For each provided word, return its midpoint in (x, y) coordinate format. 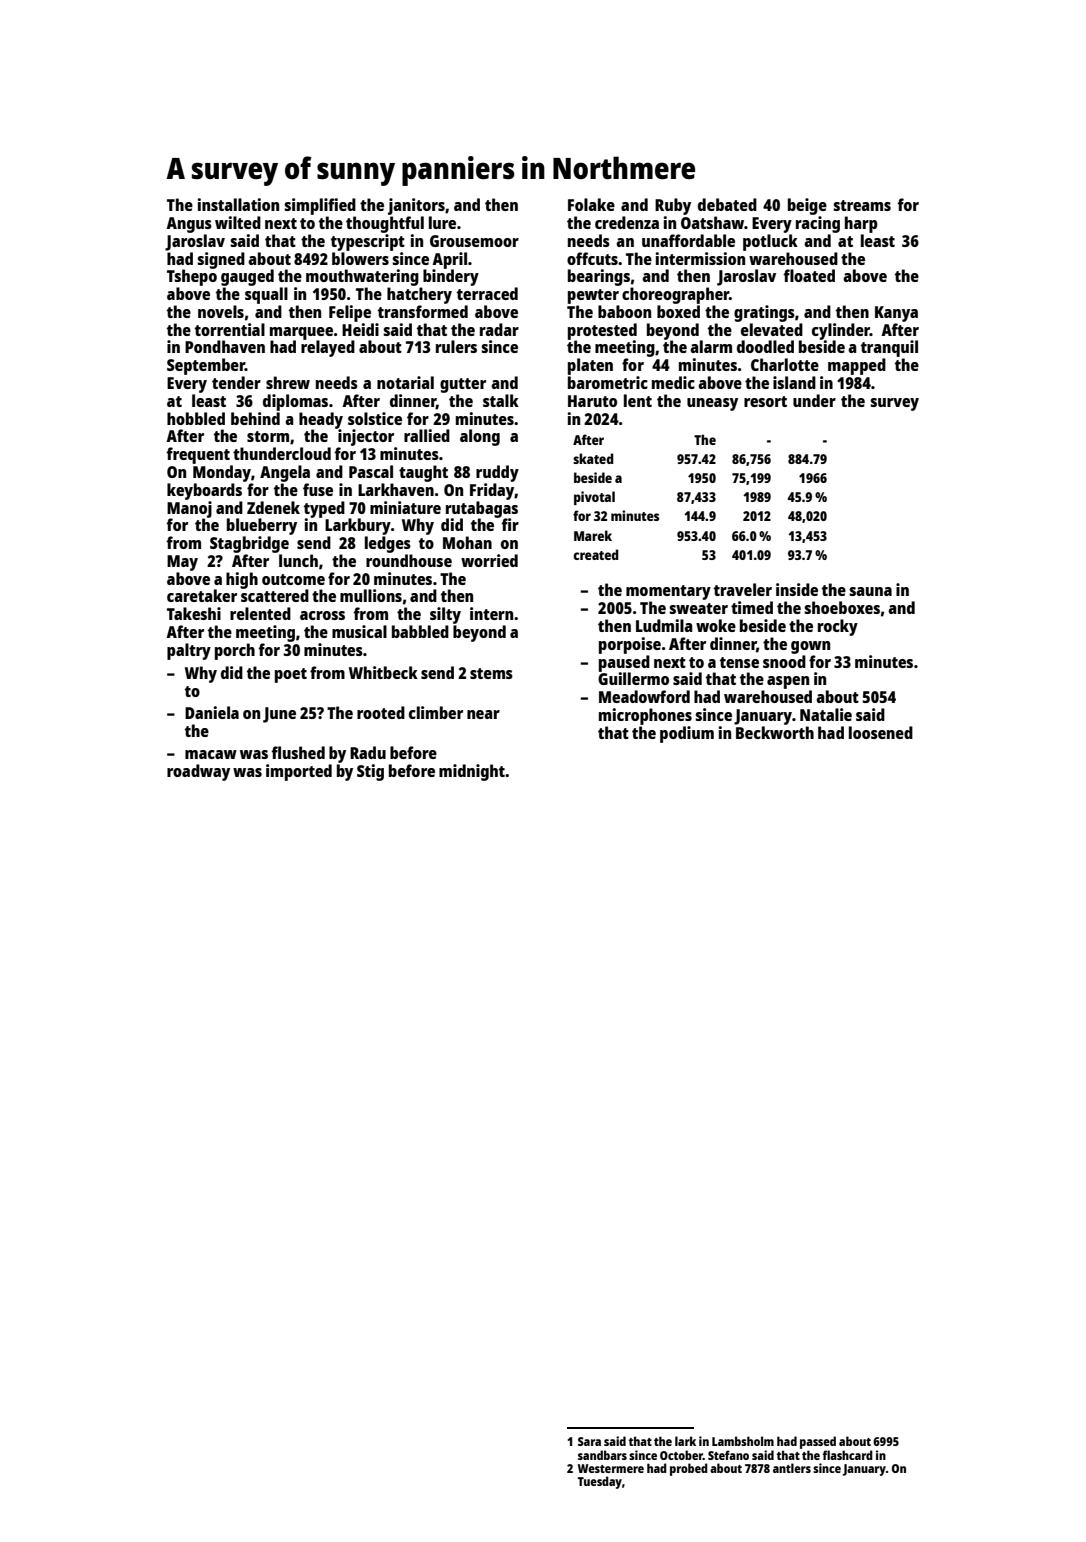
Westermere (611, 1468)
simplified (320, 206)
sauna (870, 591)
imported (299, 772)
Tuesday (600, 1482)
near (483, 714)
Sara (589, 1441)
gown (810, 647)
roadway (198, 772)
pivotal (594, 498)
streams (862, 205)
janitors (416, 206)
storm (268, 436)
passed (818, 1442)
